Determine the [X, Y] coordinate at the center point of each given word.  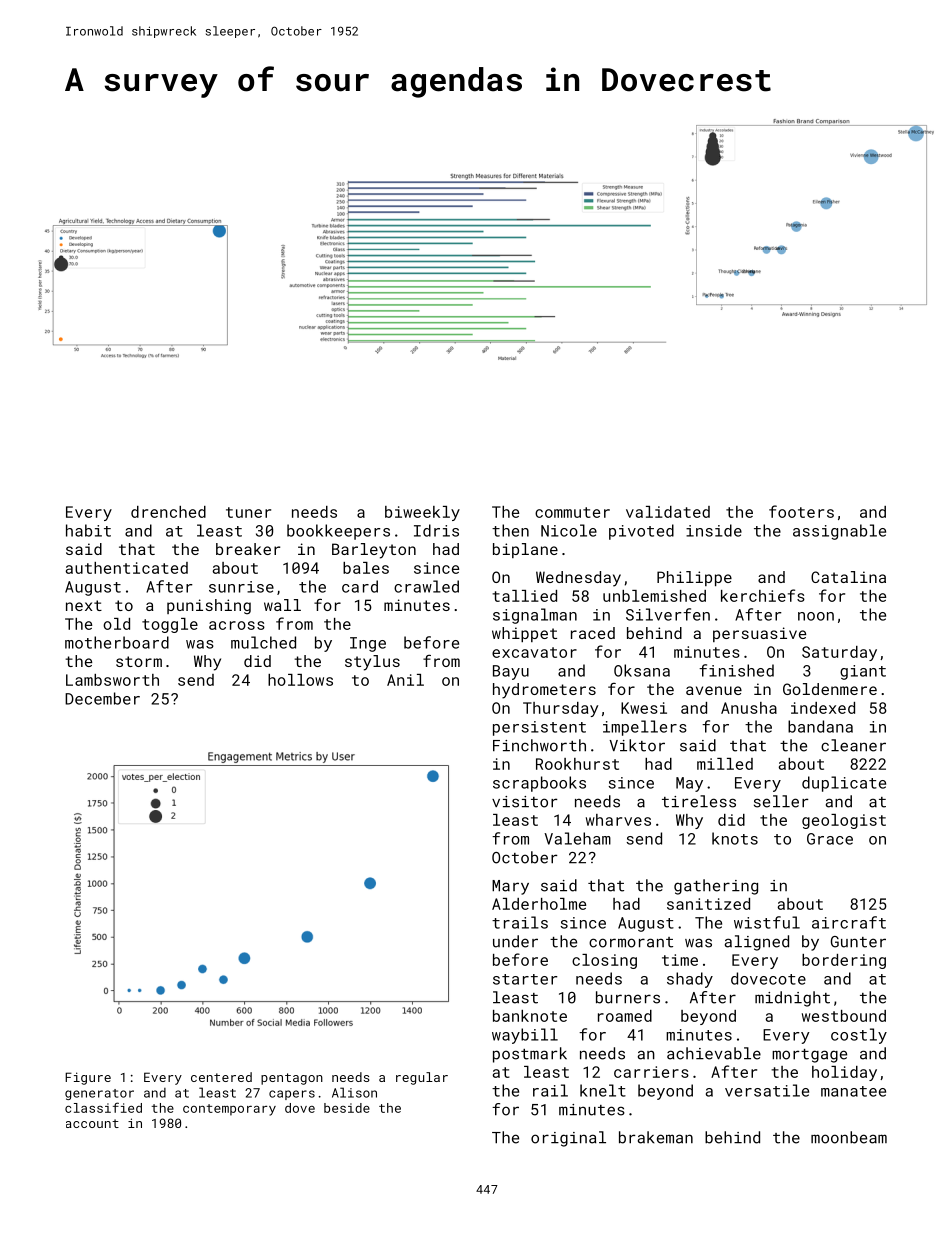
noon [816, 616]
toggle [170, 625]
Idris [436, 530]
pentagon [292, 1079]
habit [88, 530]
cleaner [853, 745]
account [92, 1123]
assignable [839, 532]
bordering [844, 961]
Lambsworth [112, 680]
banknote [530, 1016]
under [515, 941]
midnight [792, 999]
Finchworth [539, 745]
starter [525, 979]
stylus [372, 663]
